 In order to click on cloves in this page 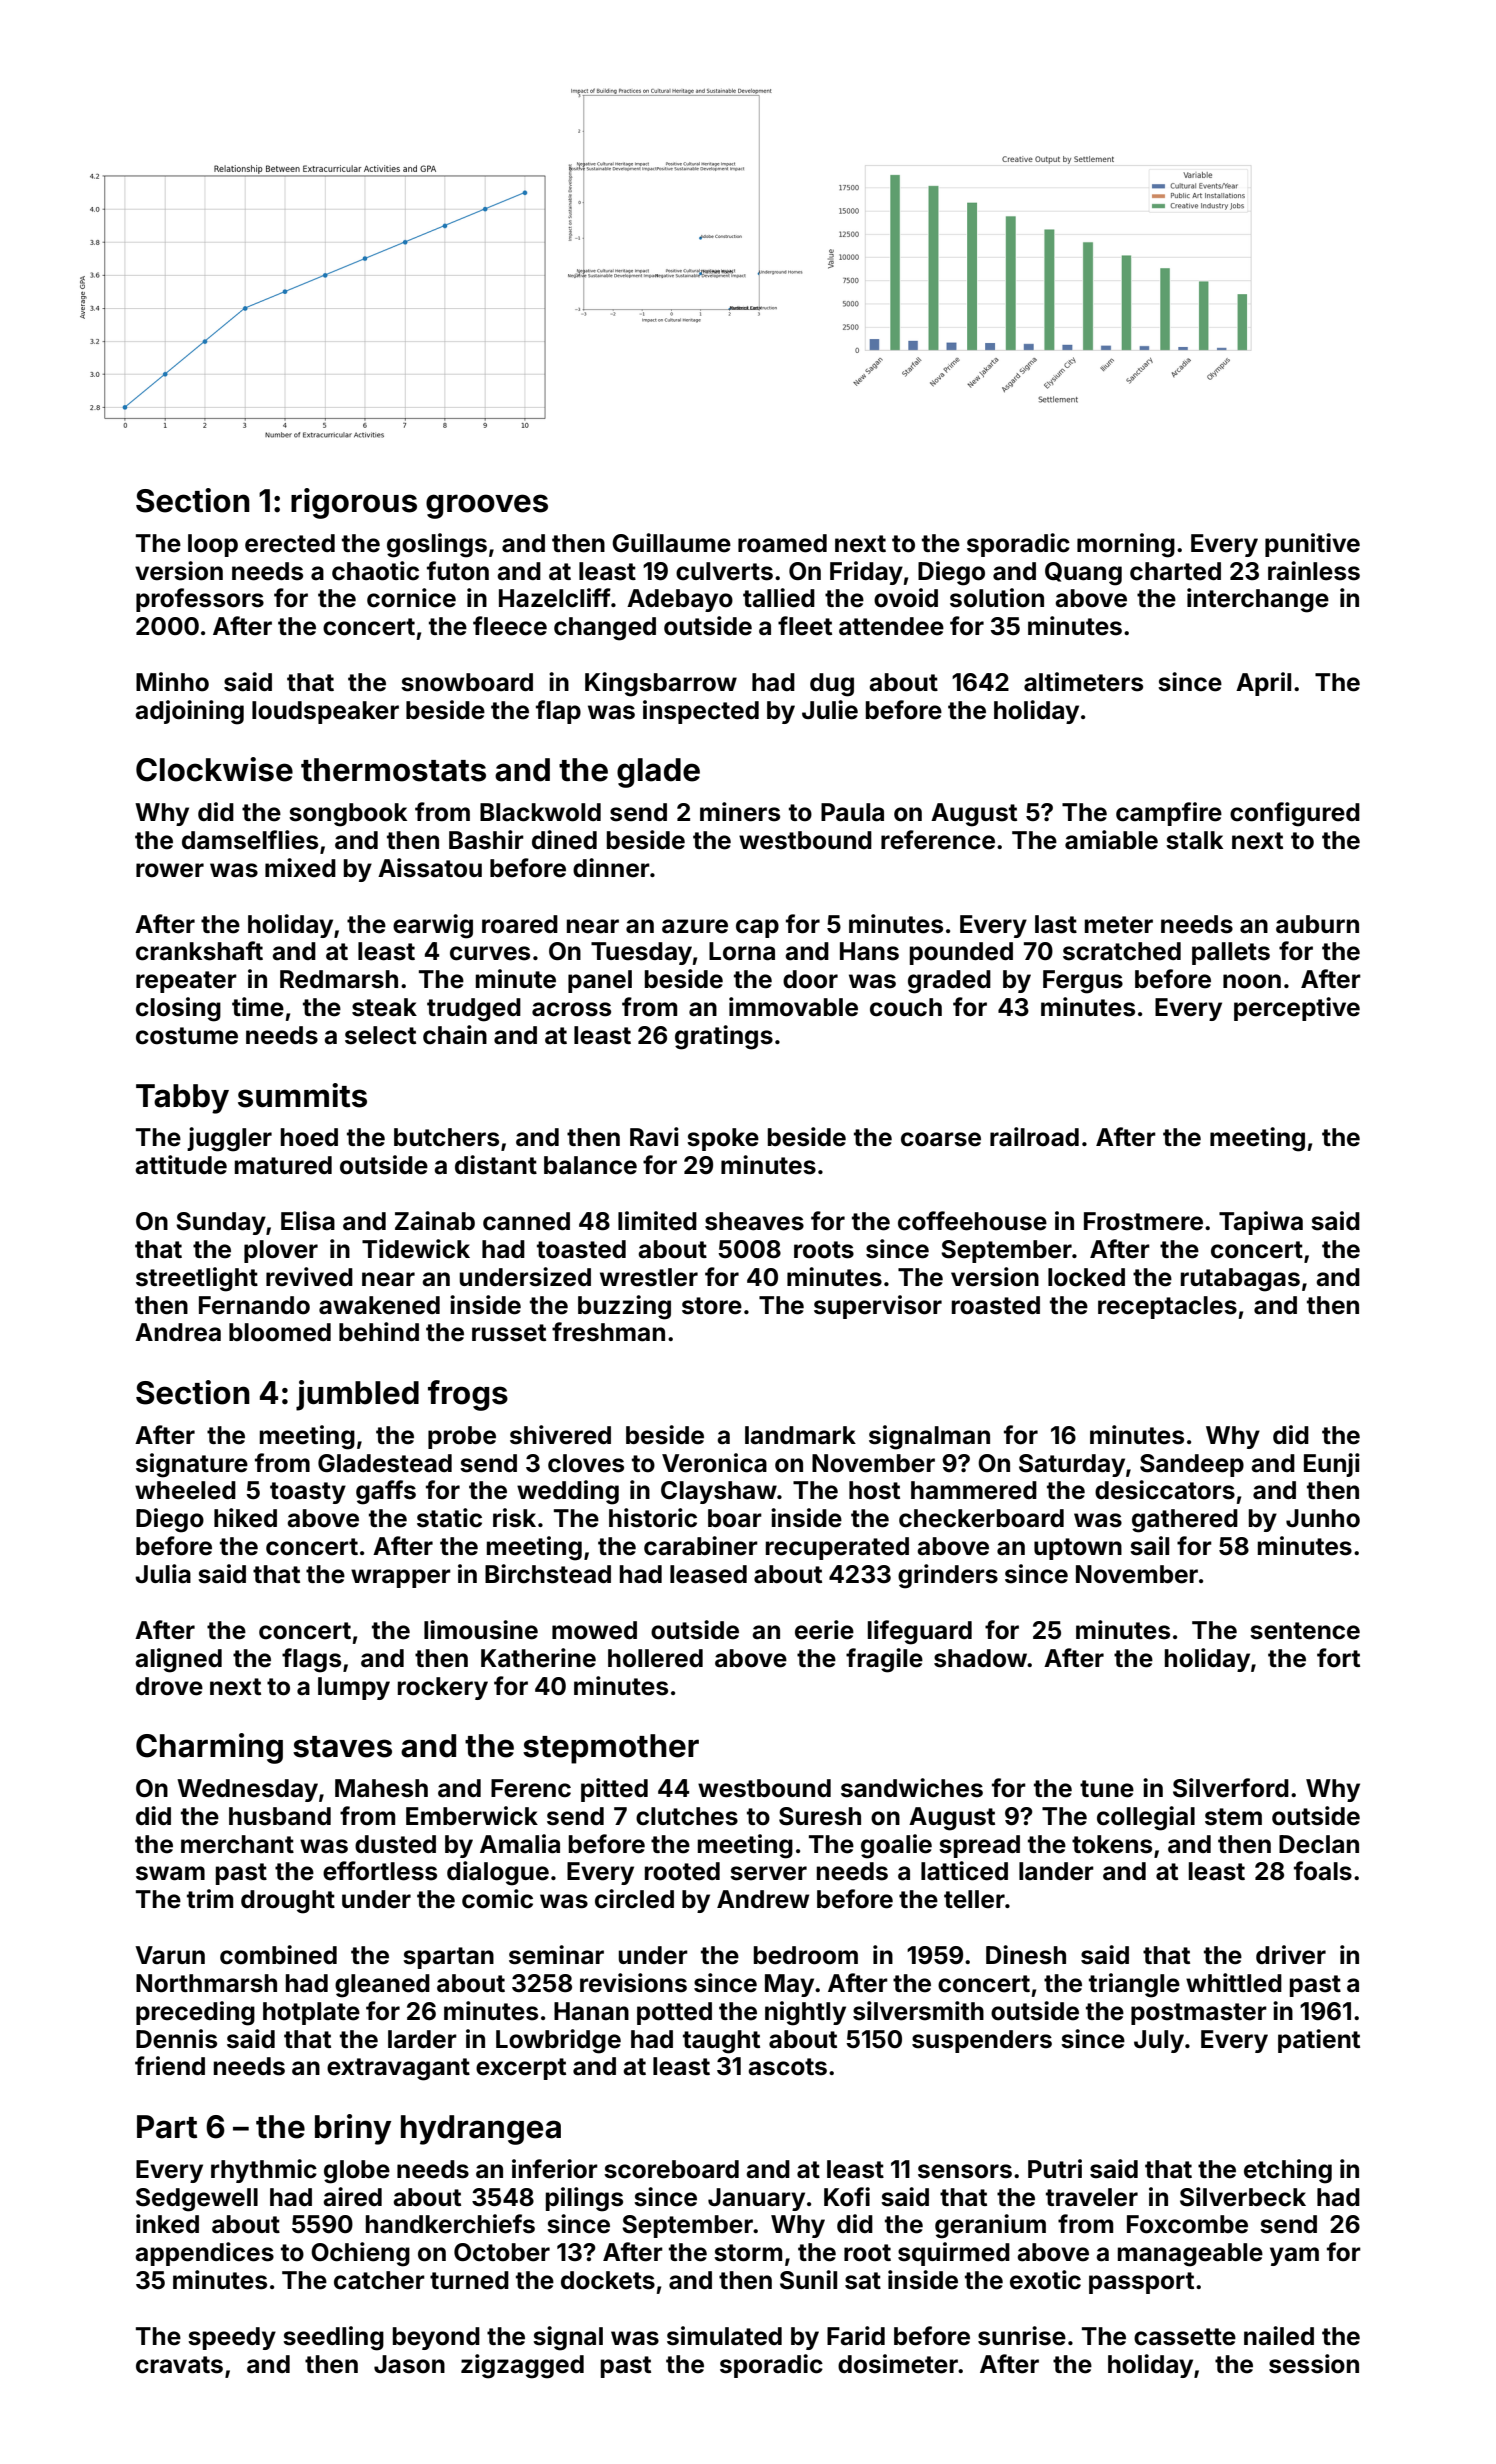, I will do `click(586, 1463)`.
